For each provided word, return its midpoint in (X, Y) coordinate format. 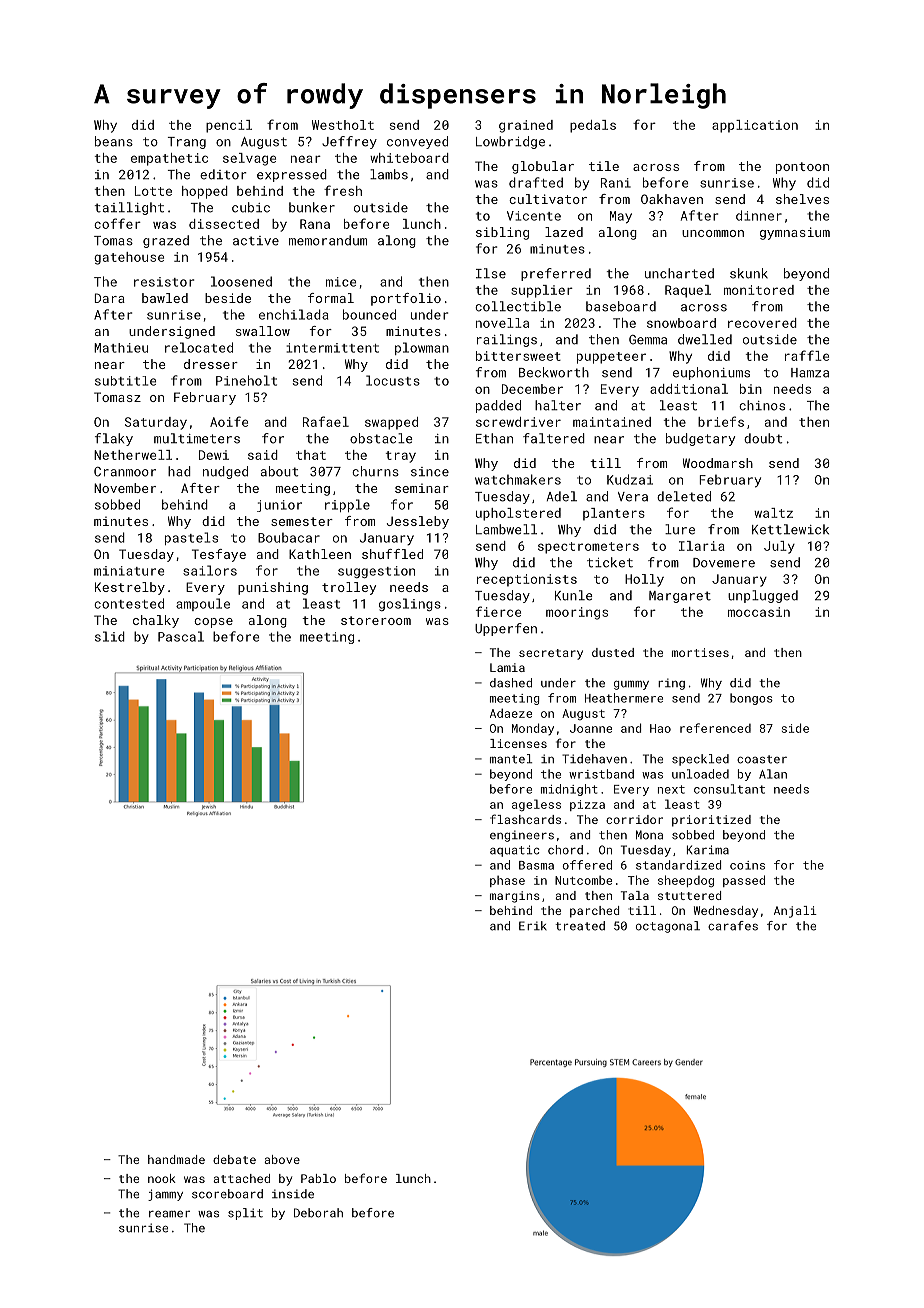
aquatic (515, 851)
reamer (169, 1214)
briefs (721, 421)
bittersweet (518, 356)
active (256, 241)
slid (110, 636)
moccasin (759, 612)
